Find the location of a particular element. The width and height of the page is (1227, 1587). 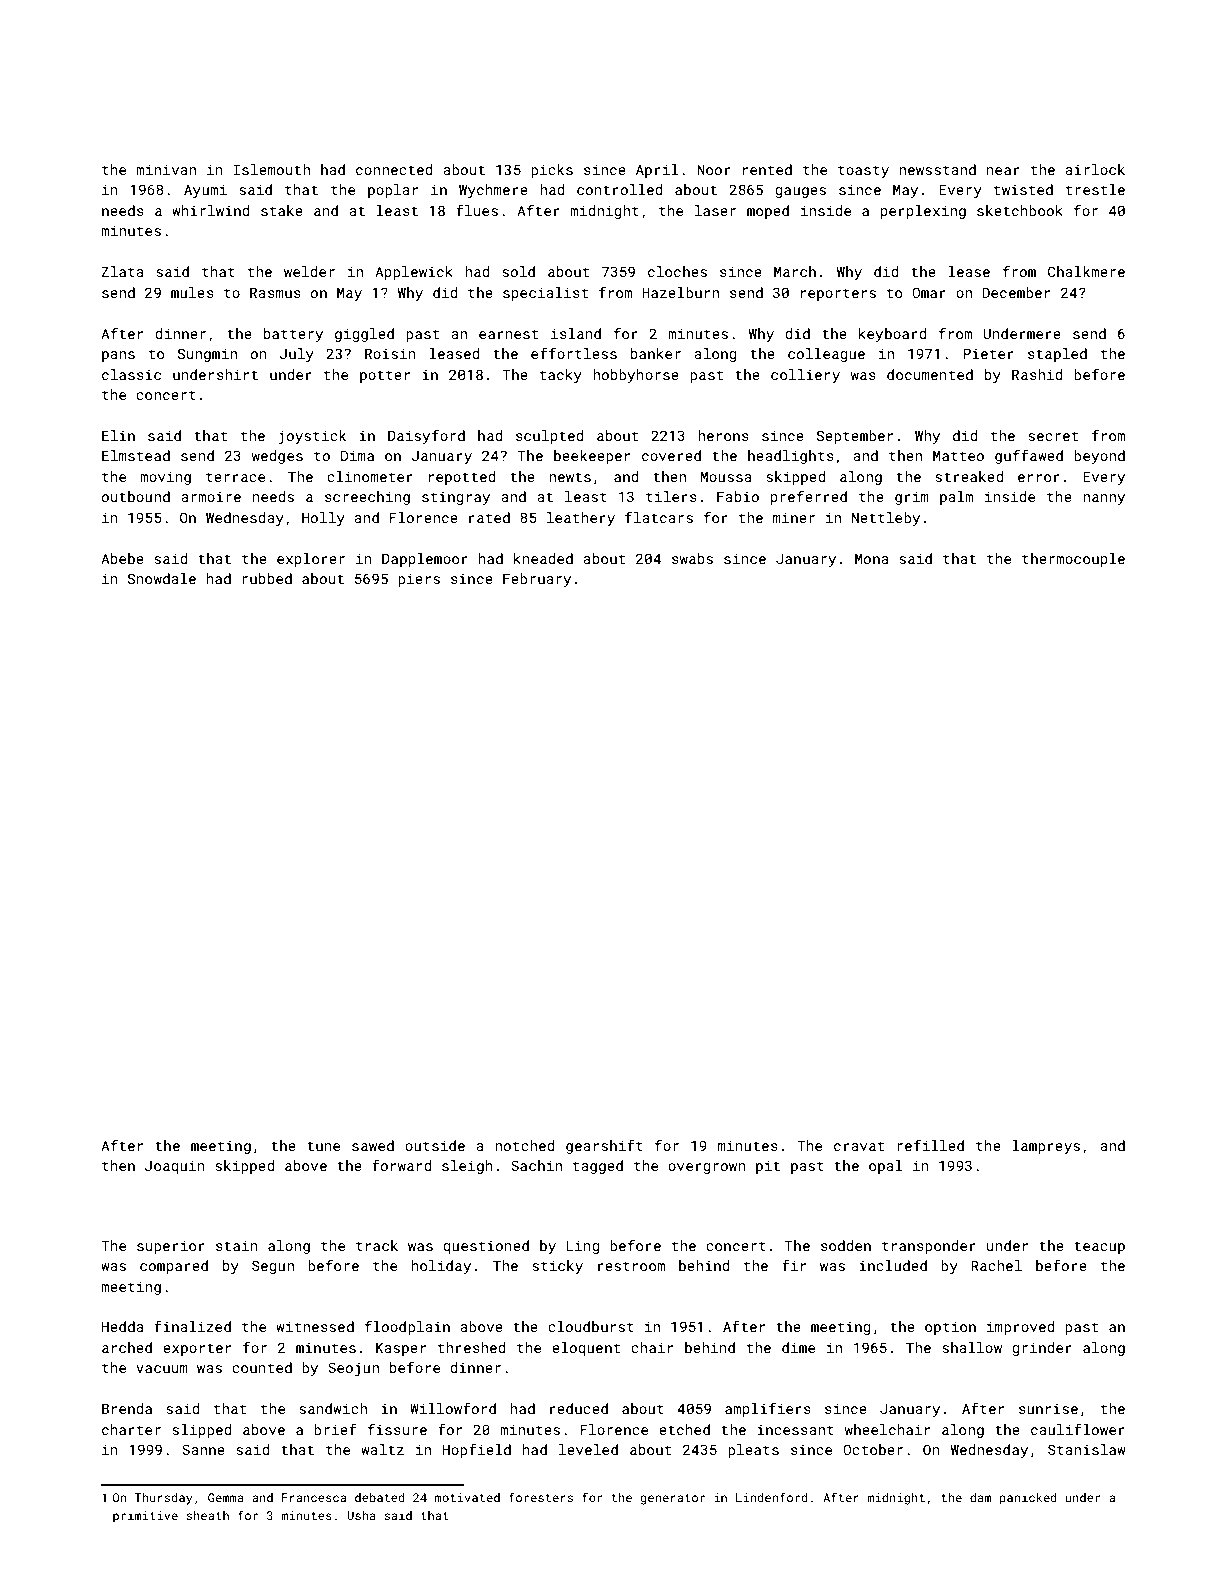

stain is located at coordinates (237, 1245).
